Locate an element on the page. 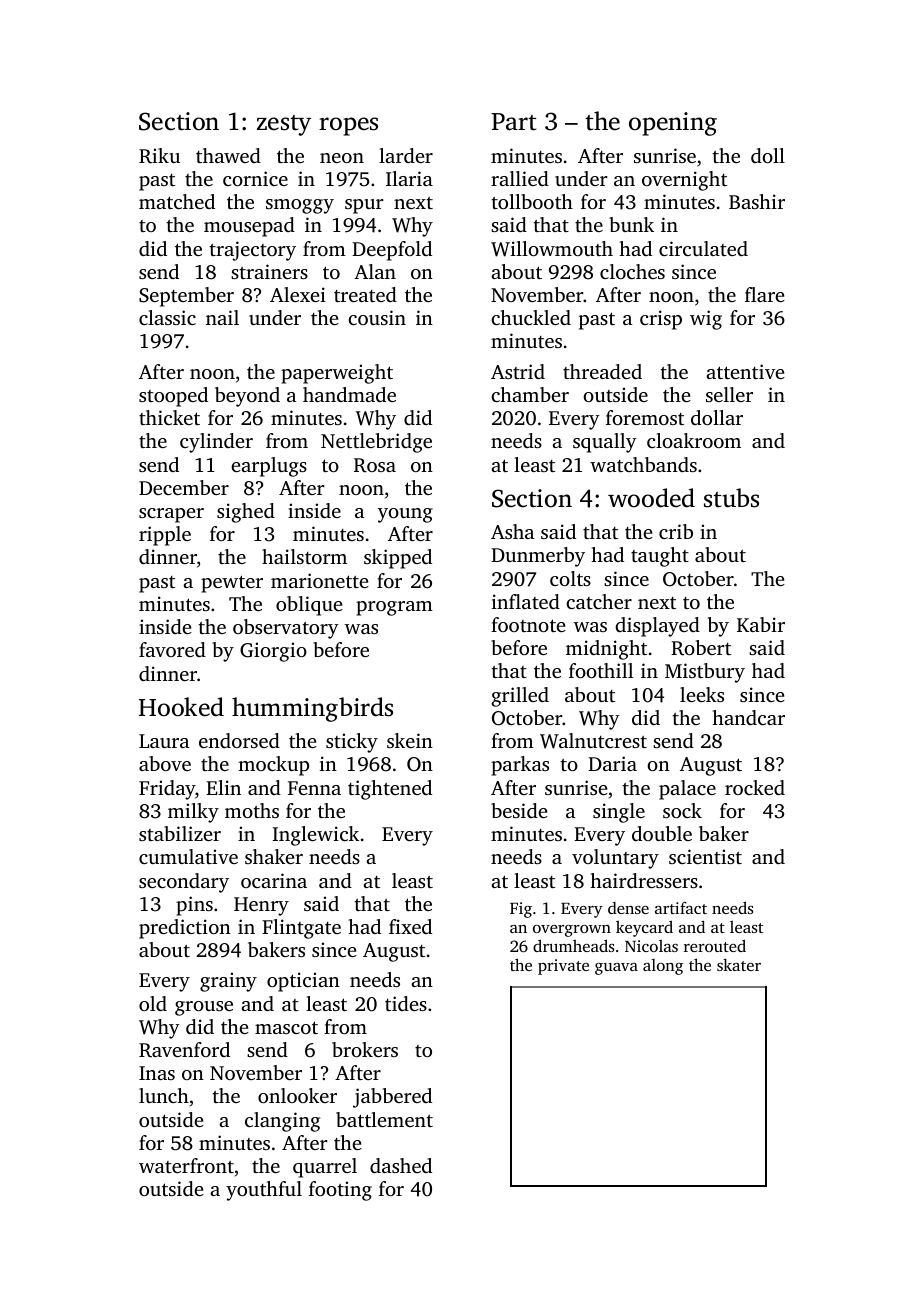 This document has width=924, height=1311. skein is located at coordinates (410, 740).
